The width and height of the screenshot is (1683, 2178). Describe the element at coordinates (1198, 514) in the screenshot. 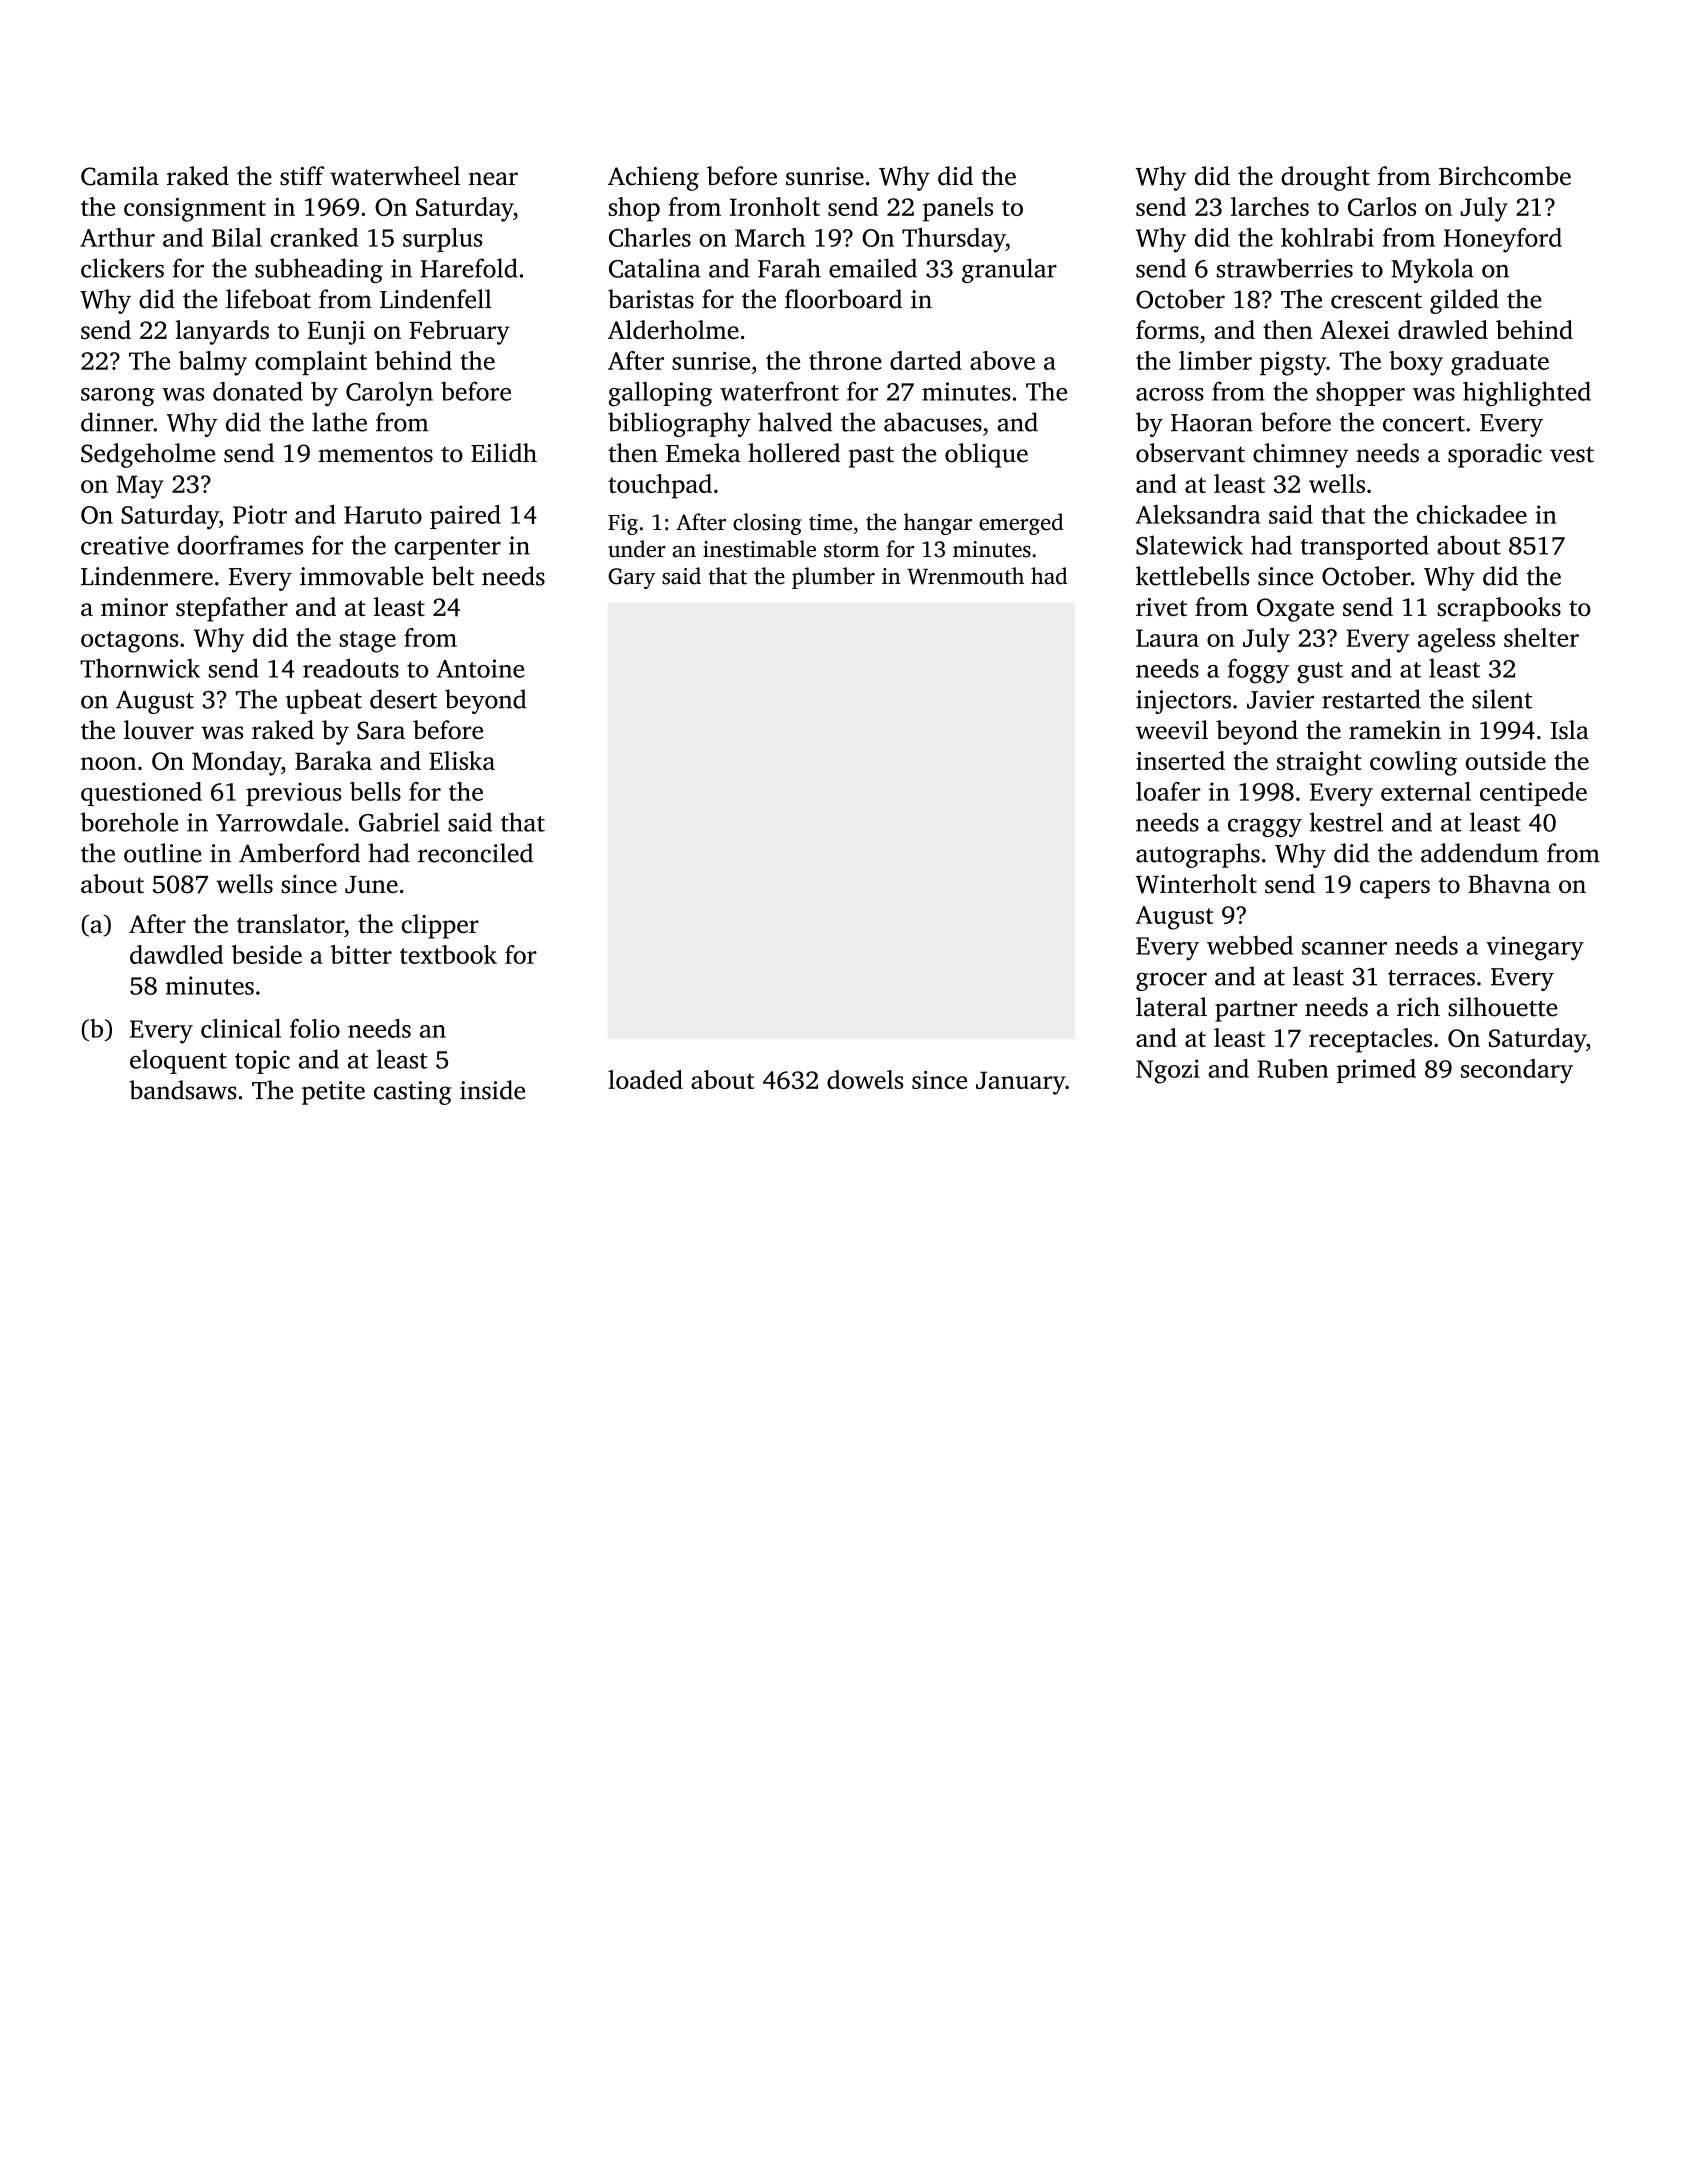

I see `Aleksandra` at that location.
